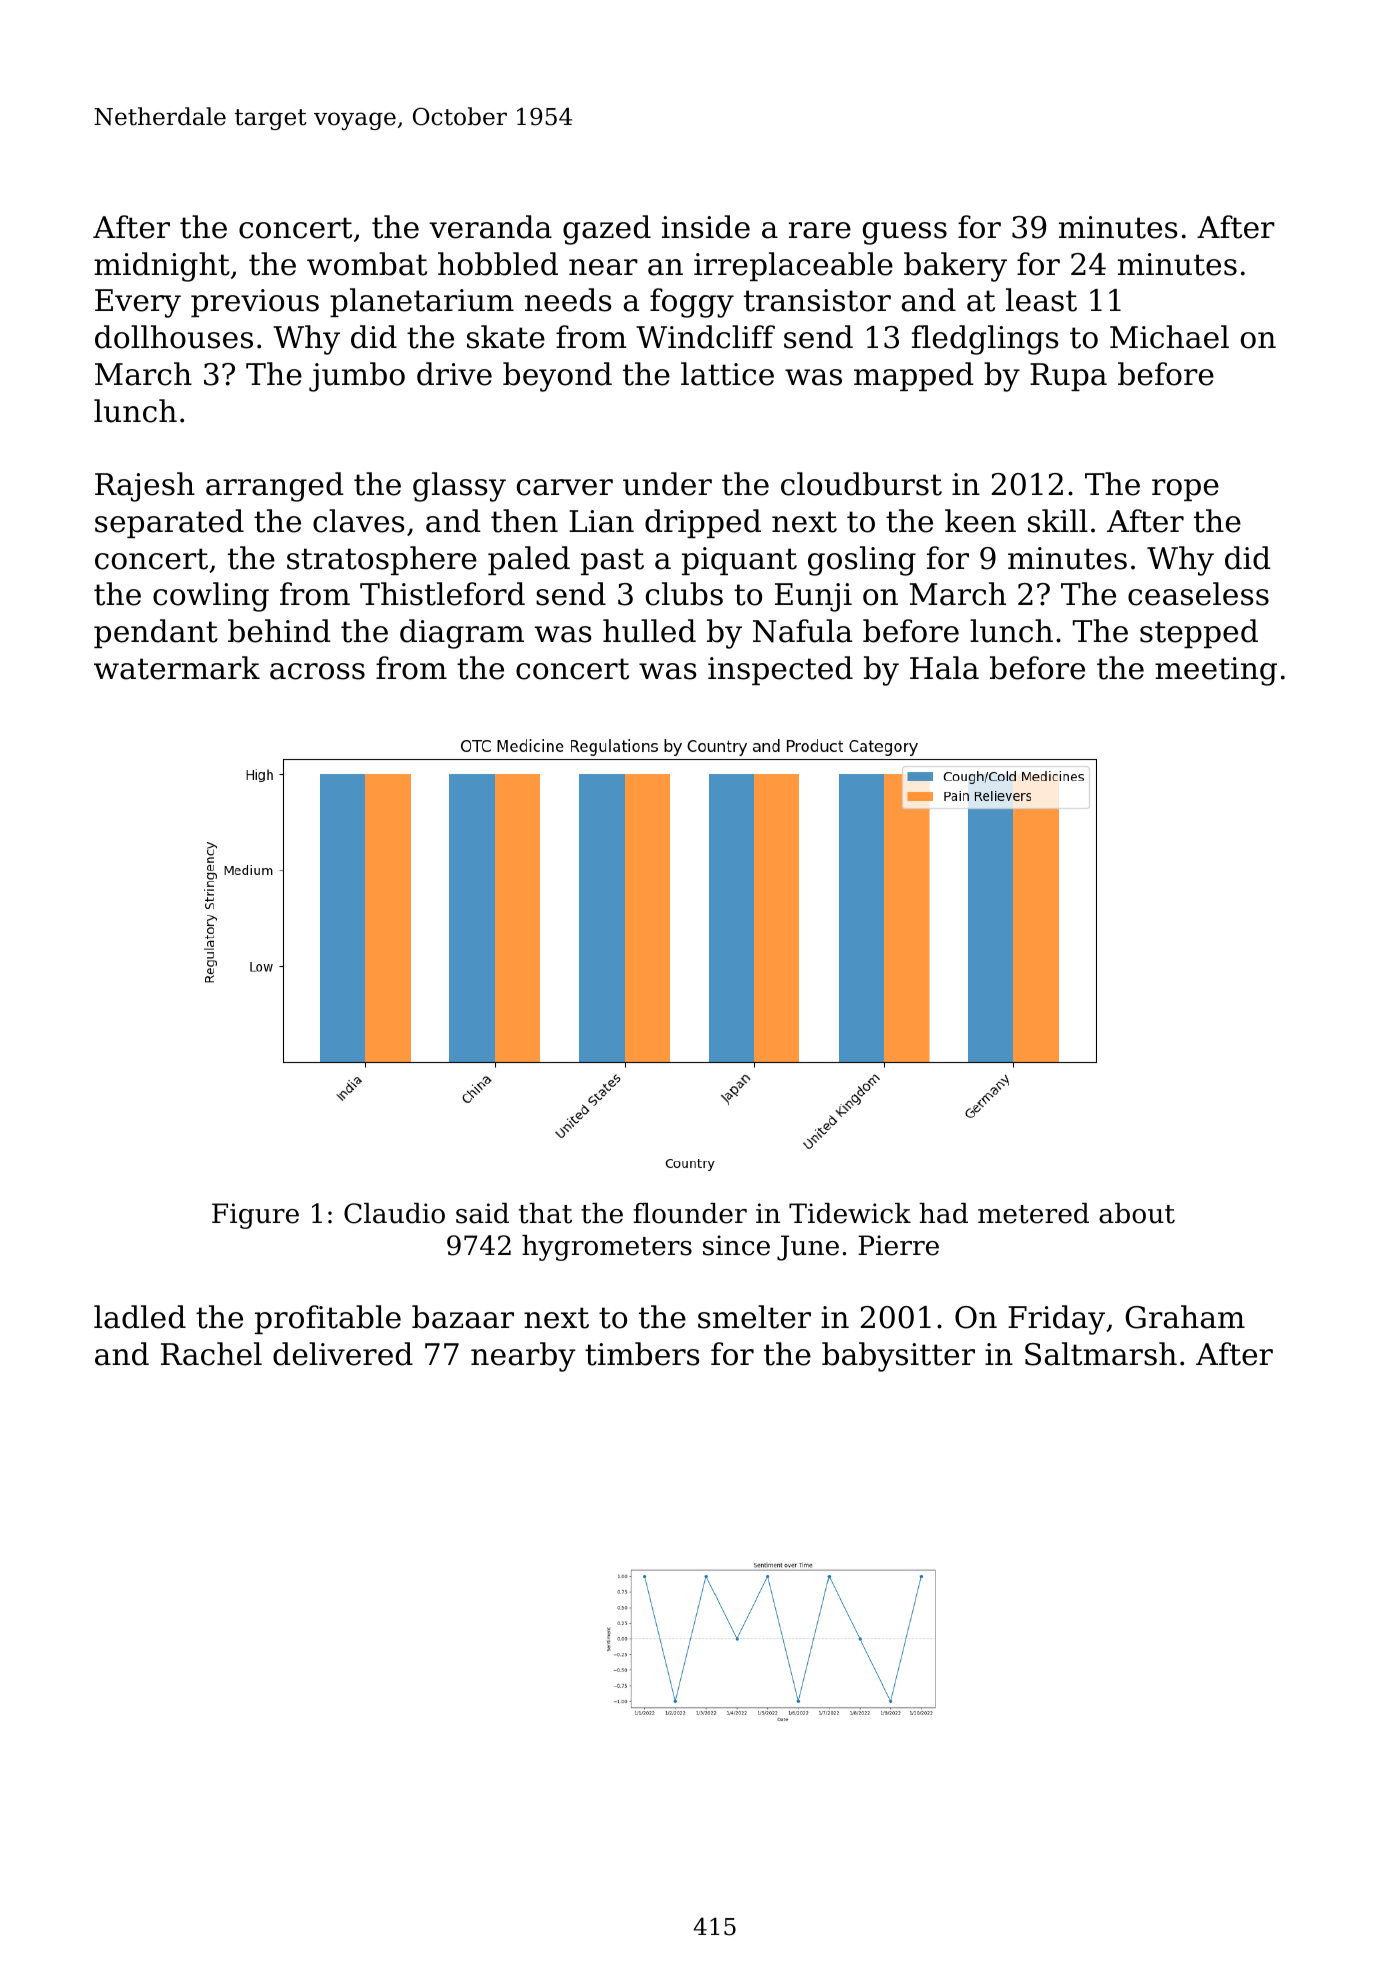  What do you see at coordinates (545, 1213) in the screenshot?
I see `that` at bounding box center [545, 1213].
